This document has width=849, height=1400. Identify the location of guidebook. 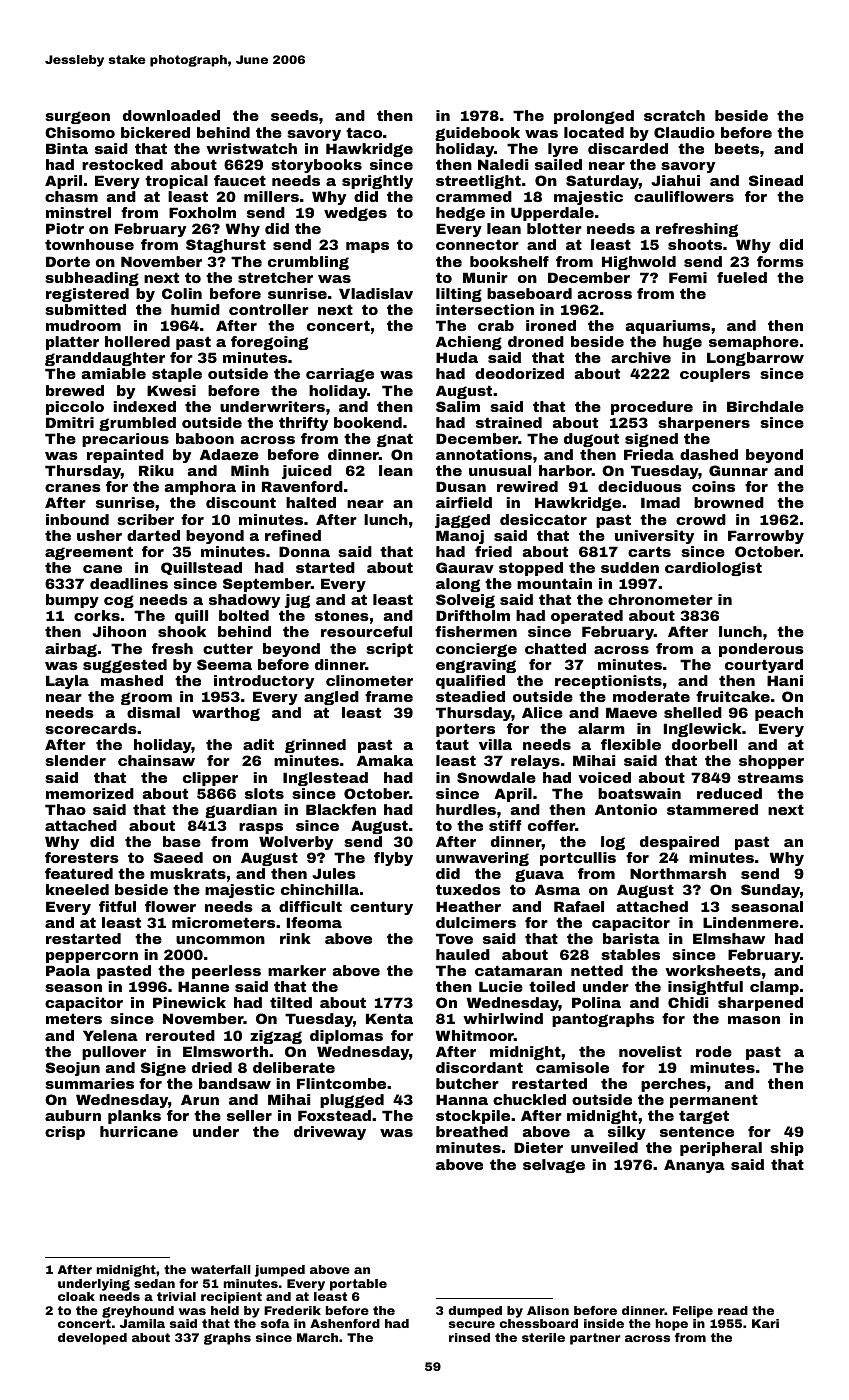
(477, 134).
